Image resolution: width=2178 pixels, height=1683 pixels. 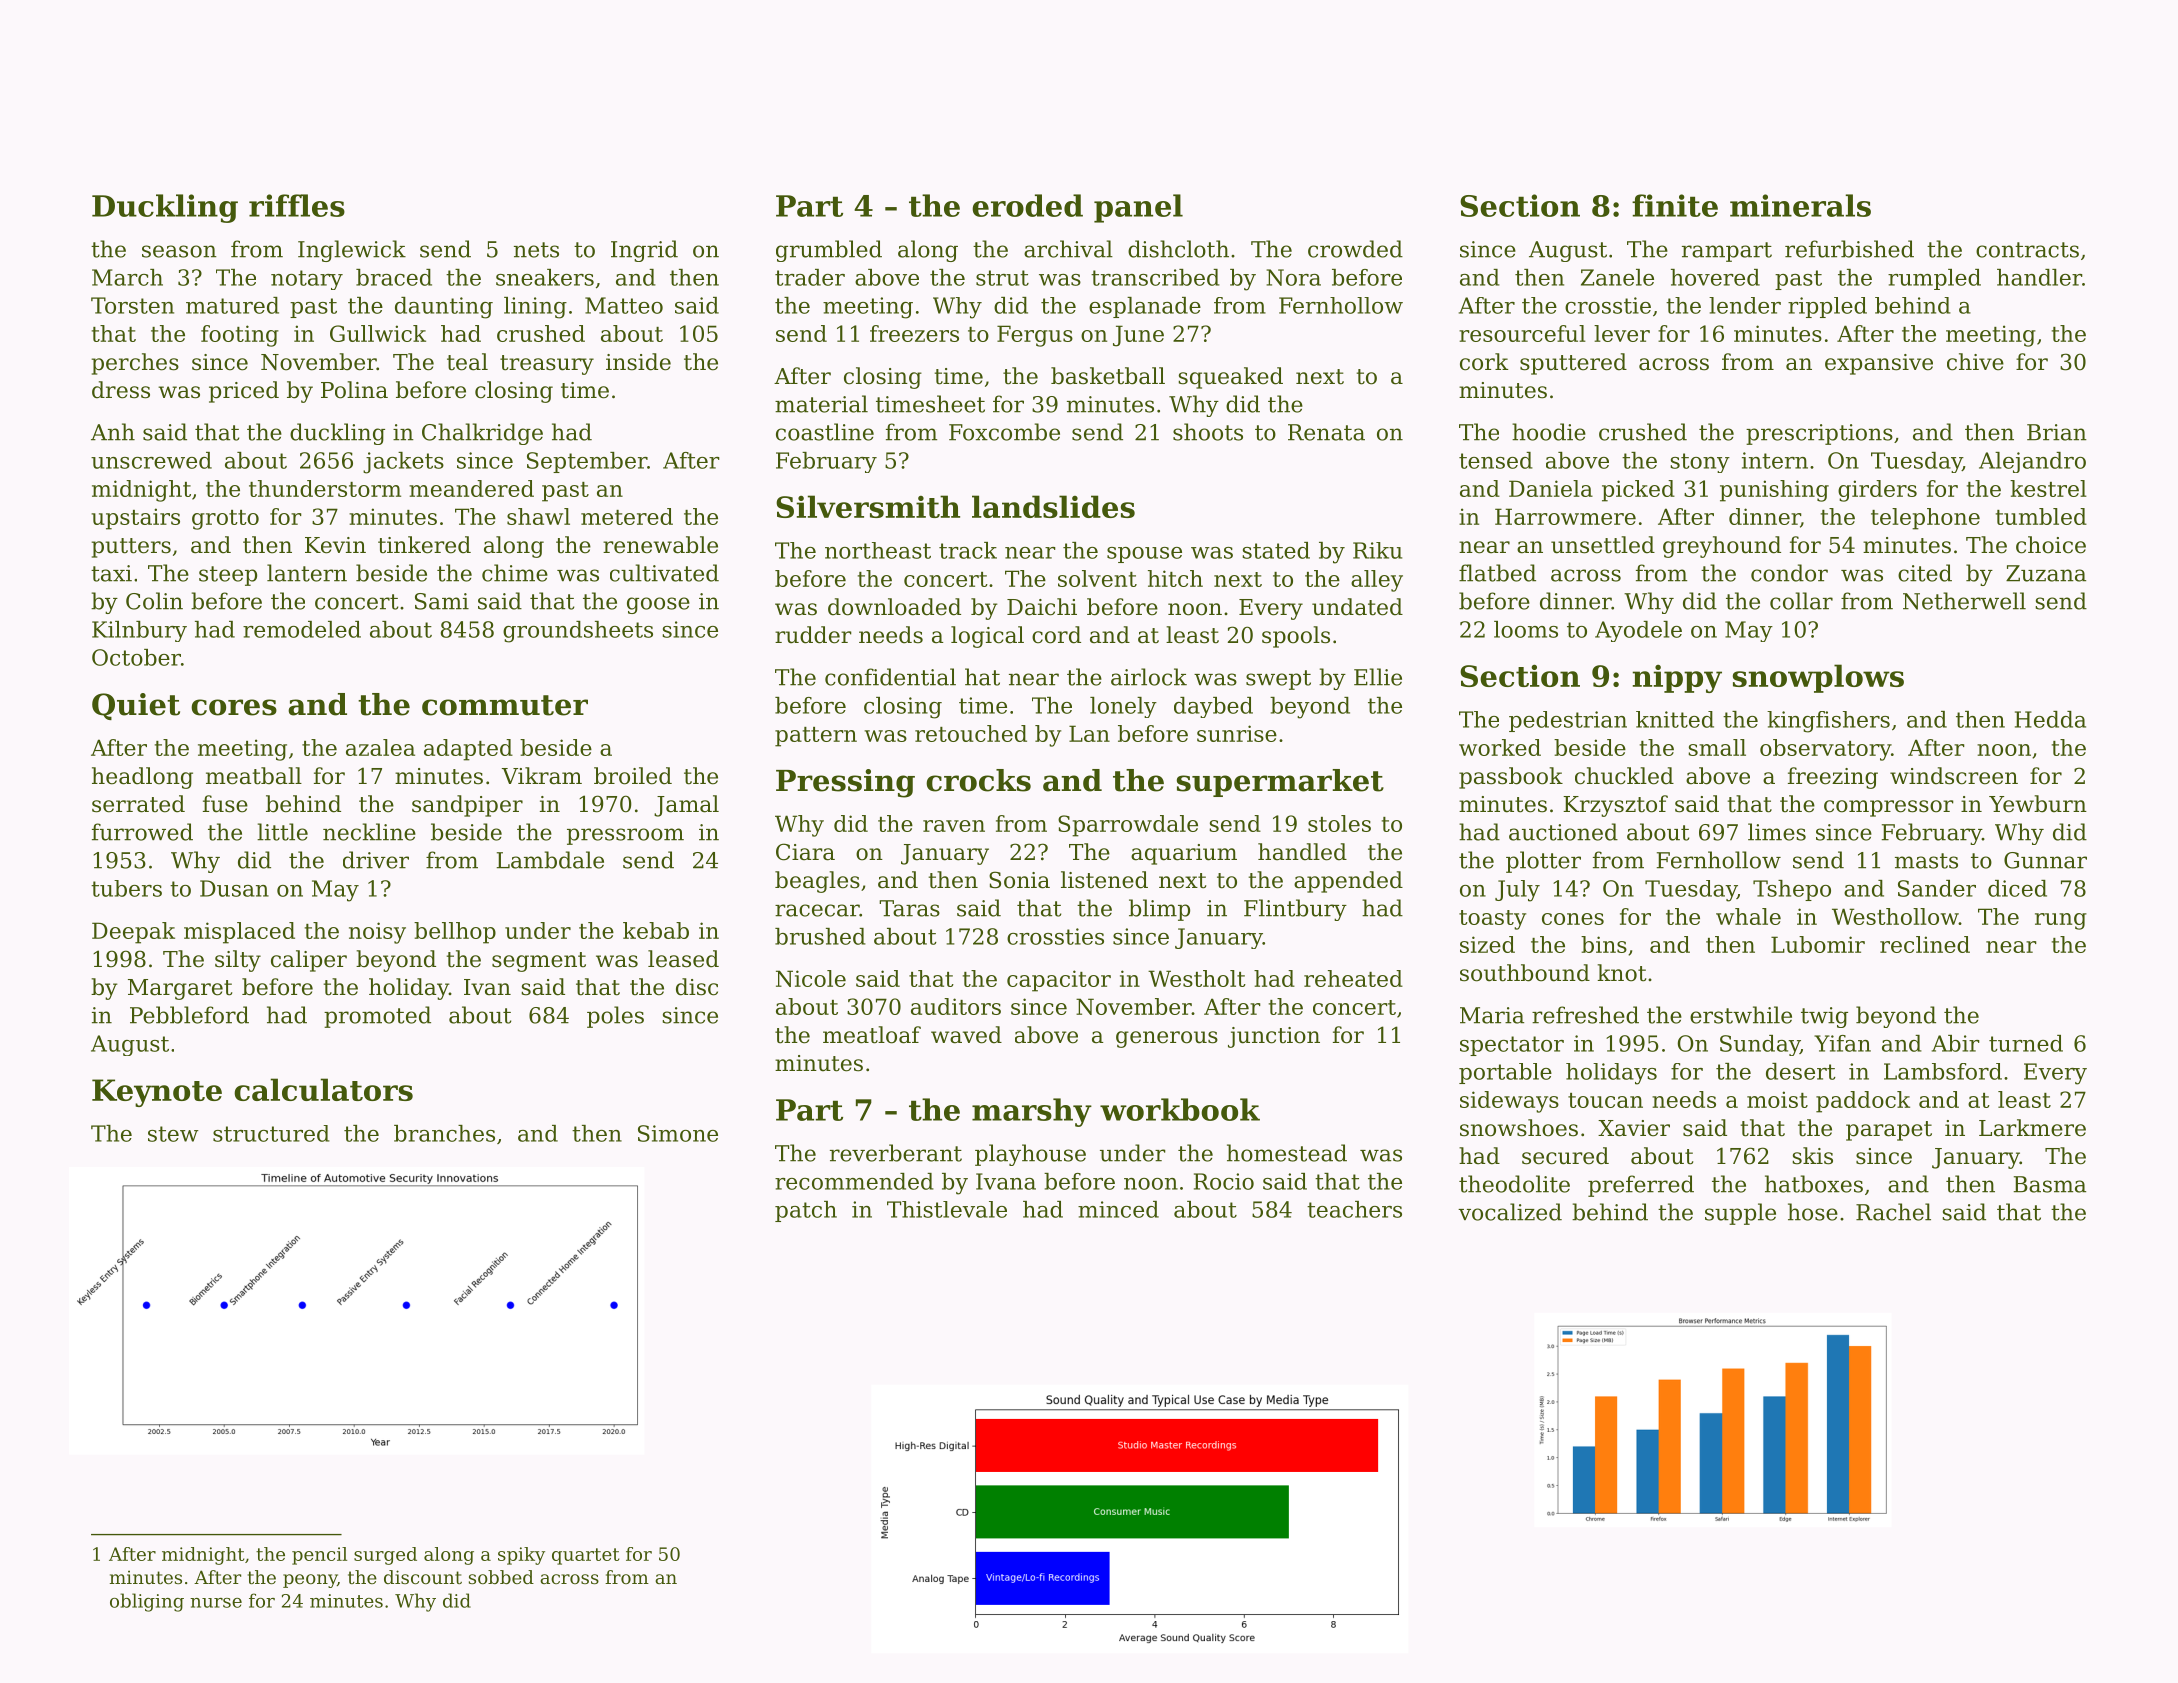 What do you see at coordinates (585, 1556) in the screenshot?
I see `quartet` at bounding box center [585, 1556].
